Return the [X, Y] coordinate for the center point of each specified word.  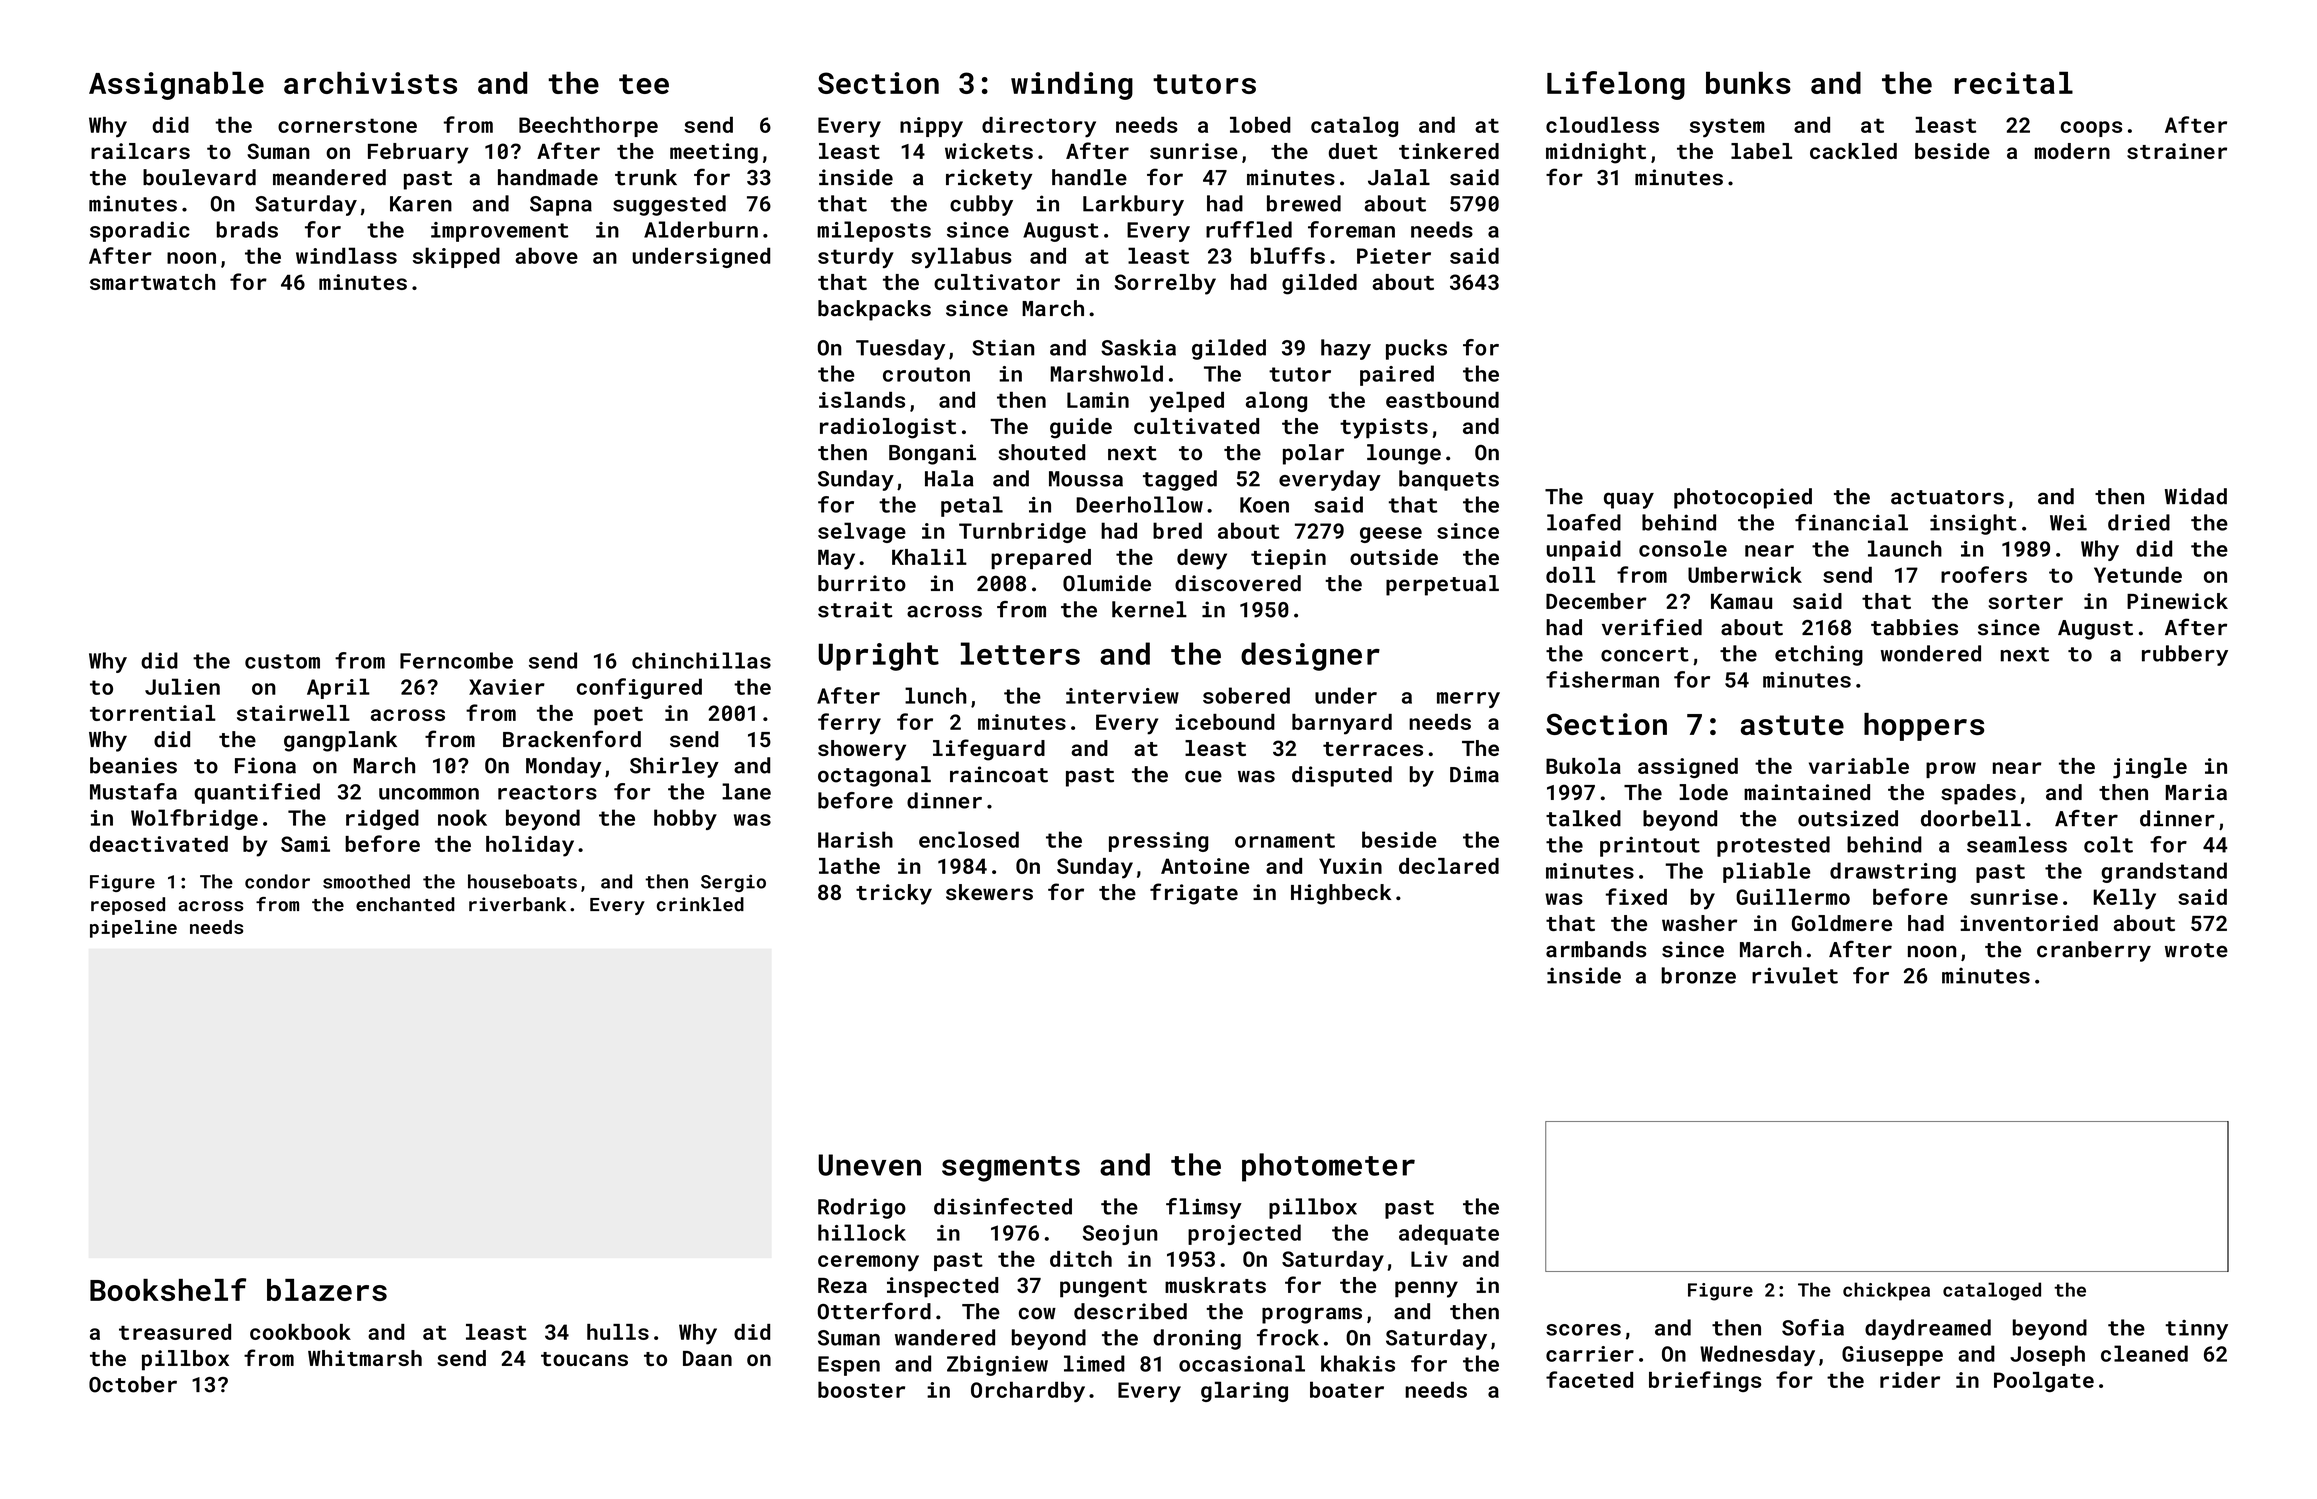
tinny [2196, 1330]
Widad [2196, 496]
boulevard [199, 177]
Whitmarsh [365, 1358]
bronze [1698, 975]
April [338, 688]
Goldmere [1842, 923]
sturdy [856, 257]
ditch [1081, 1259]
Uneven [869, 1165]
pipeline [133, 929]
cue [1203, 776]
